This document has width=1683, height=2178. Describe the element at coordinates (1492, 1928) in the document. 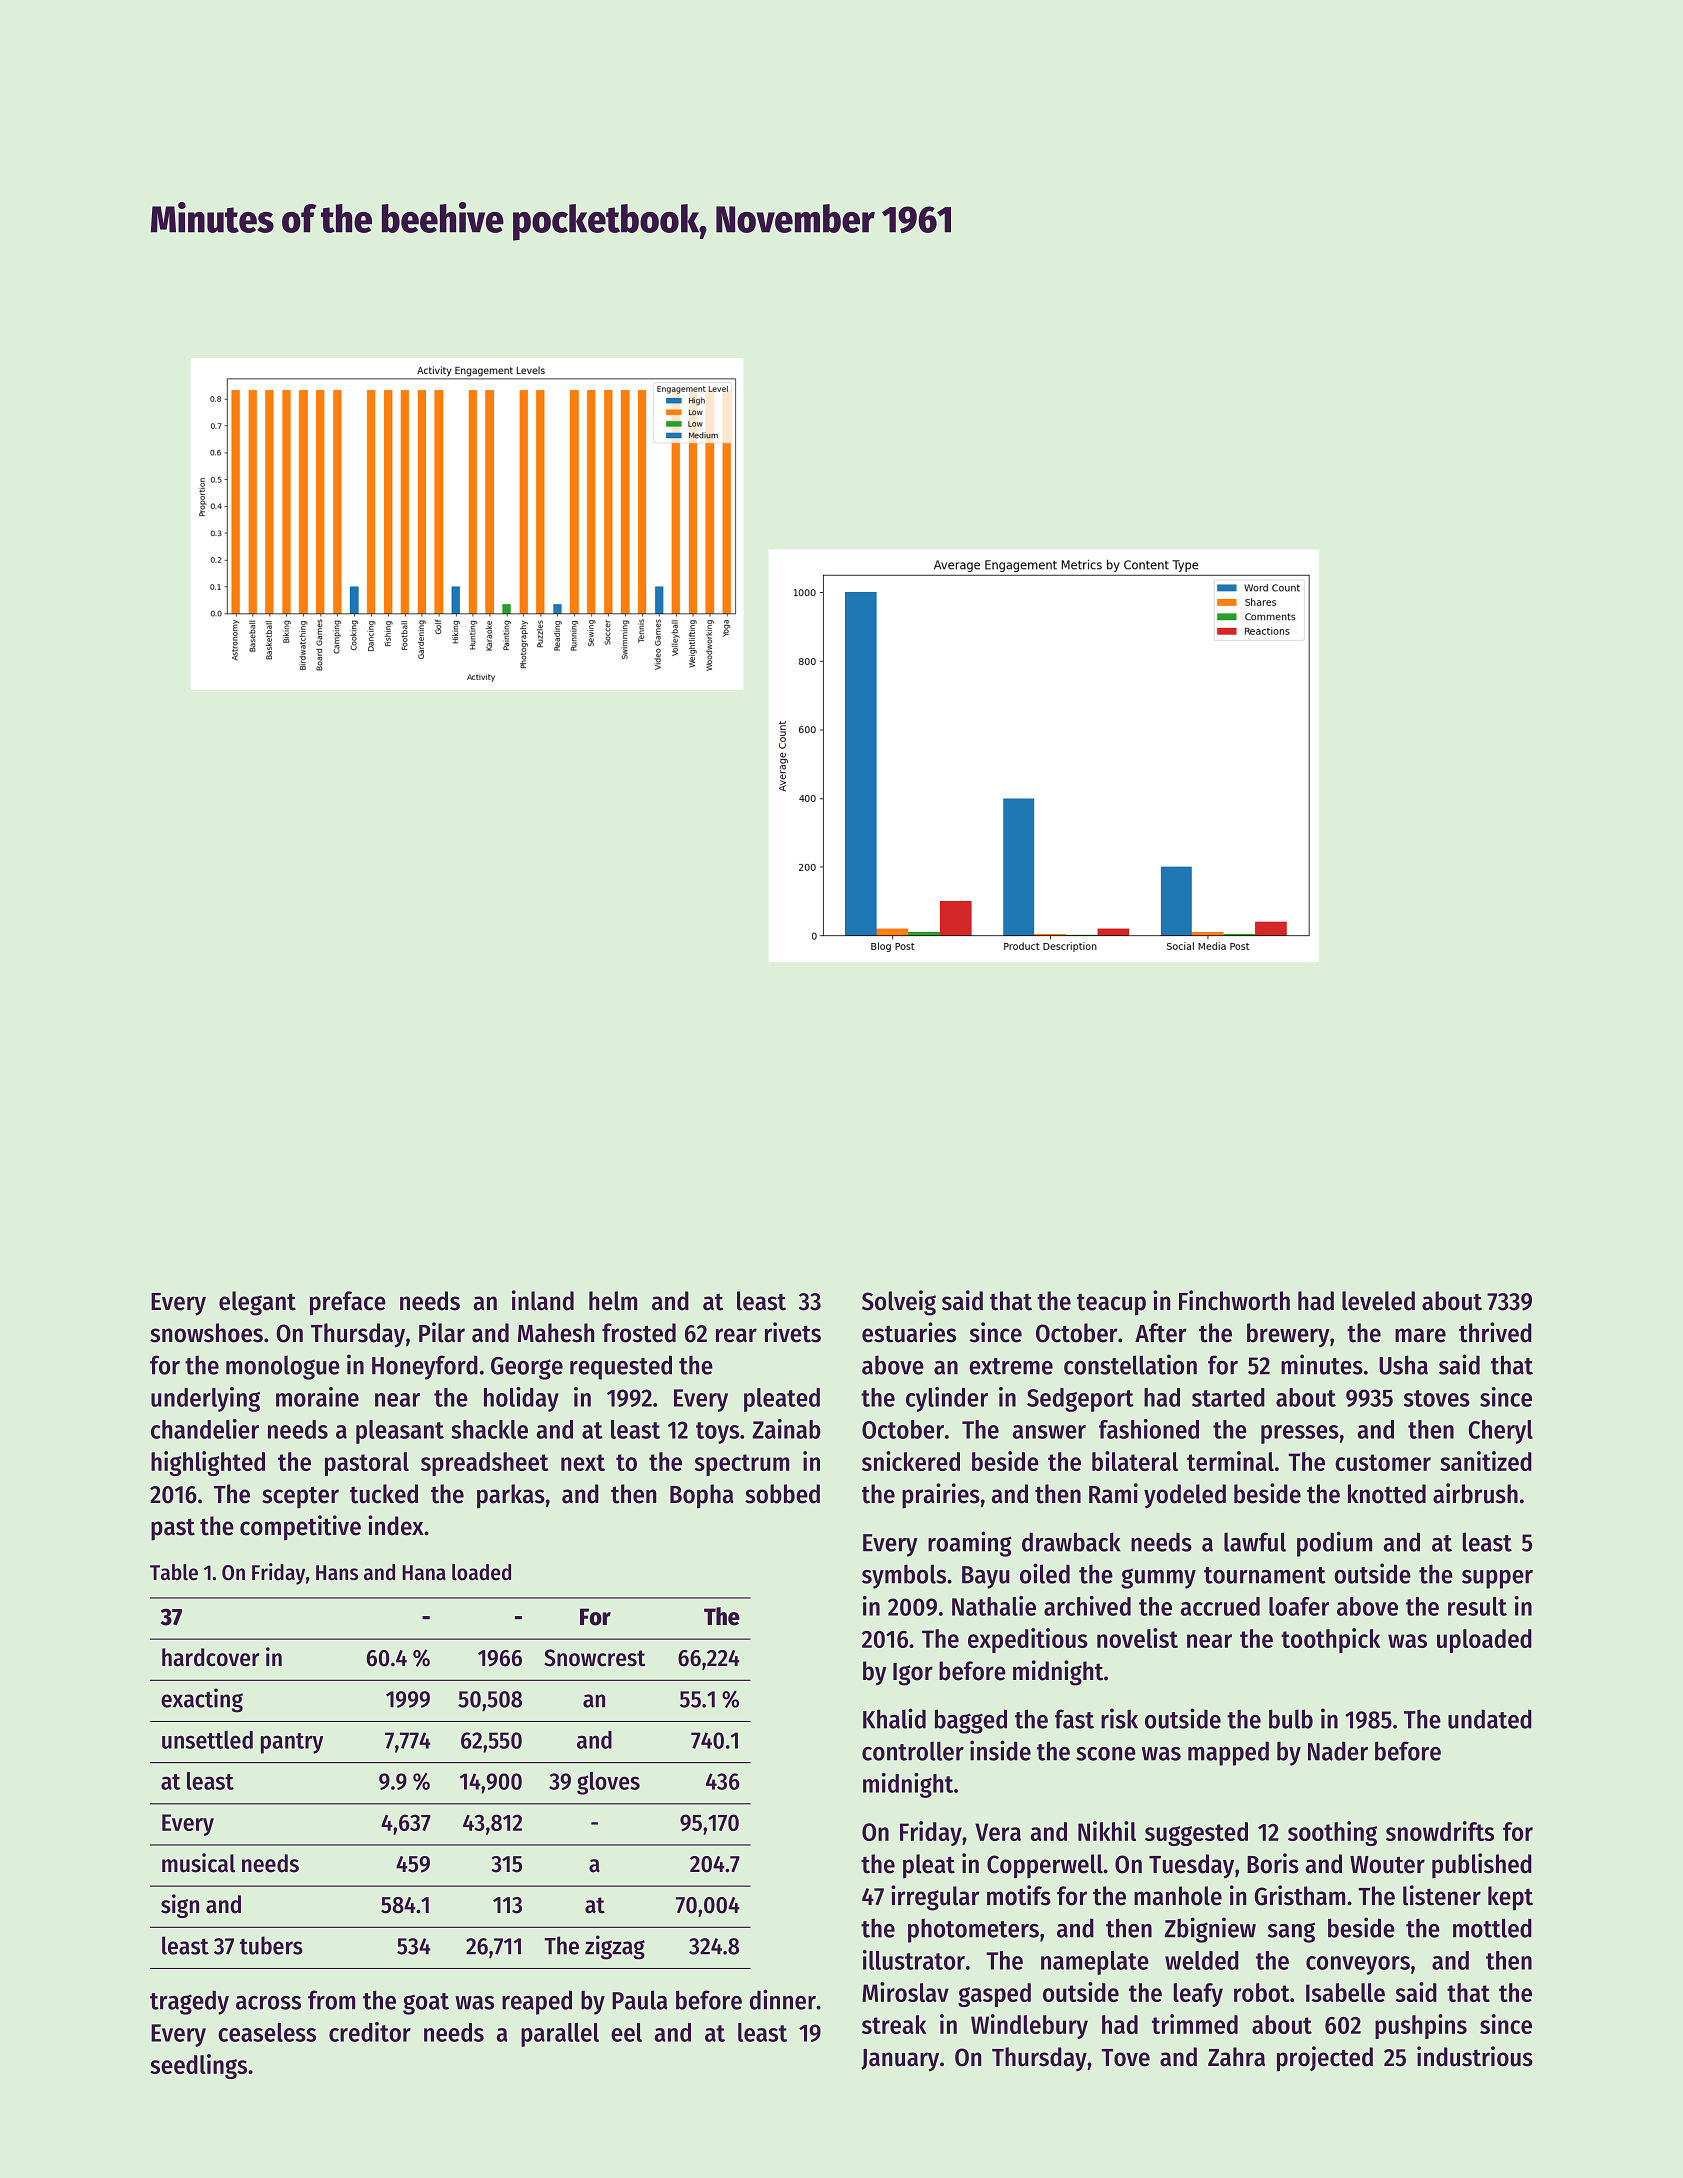

I see `mottled` at that location.
